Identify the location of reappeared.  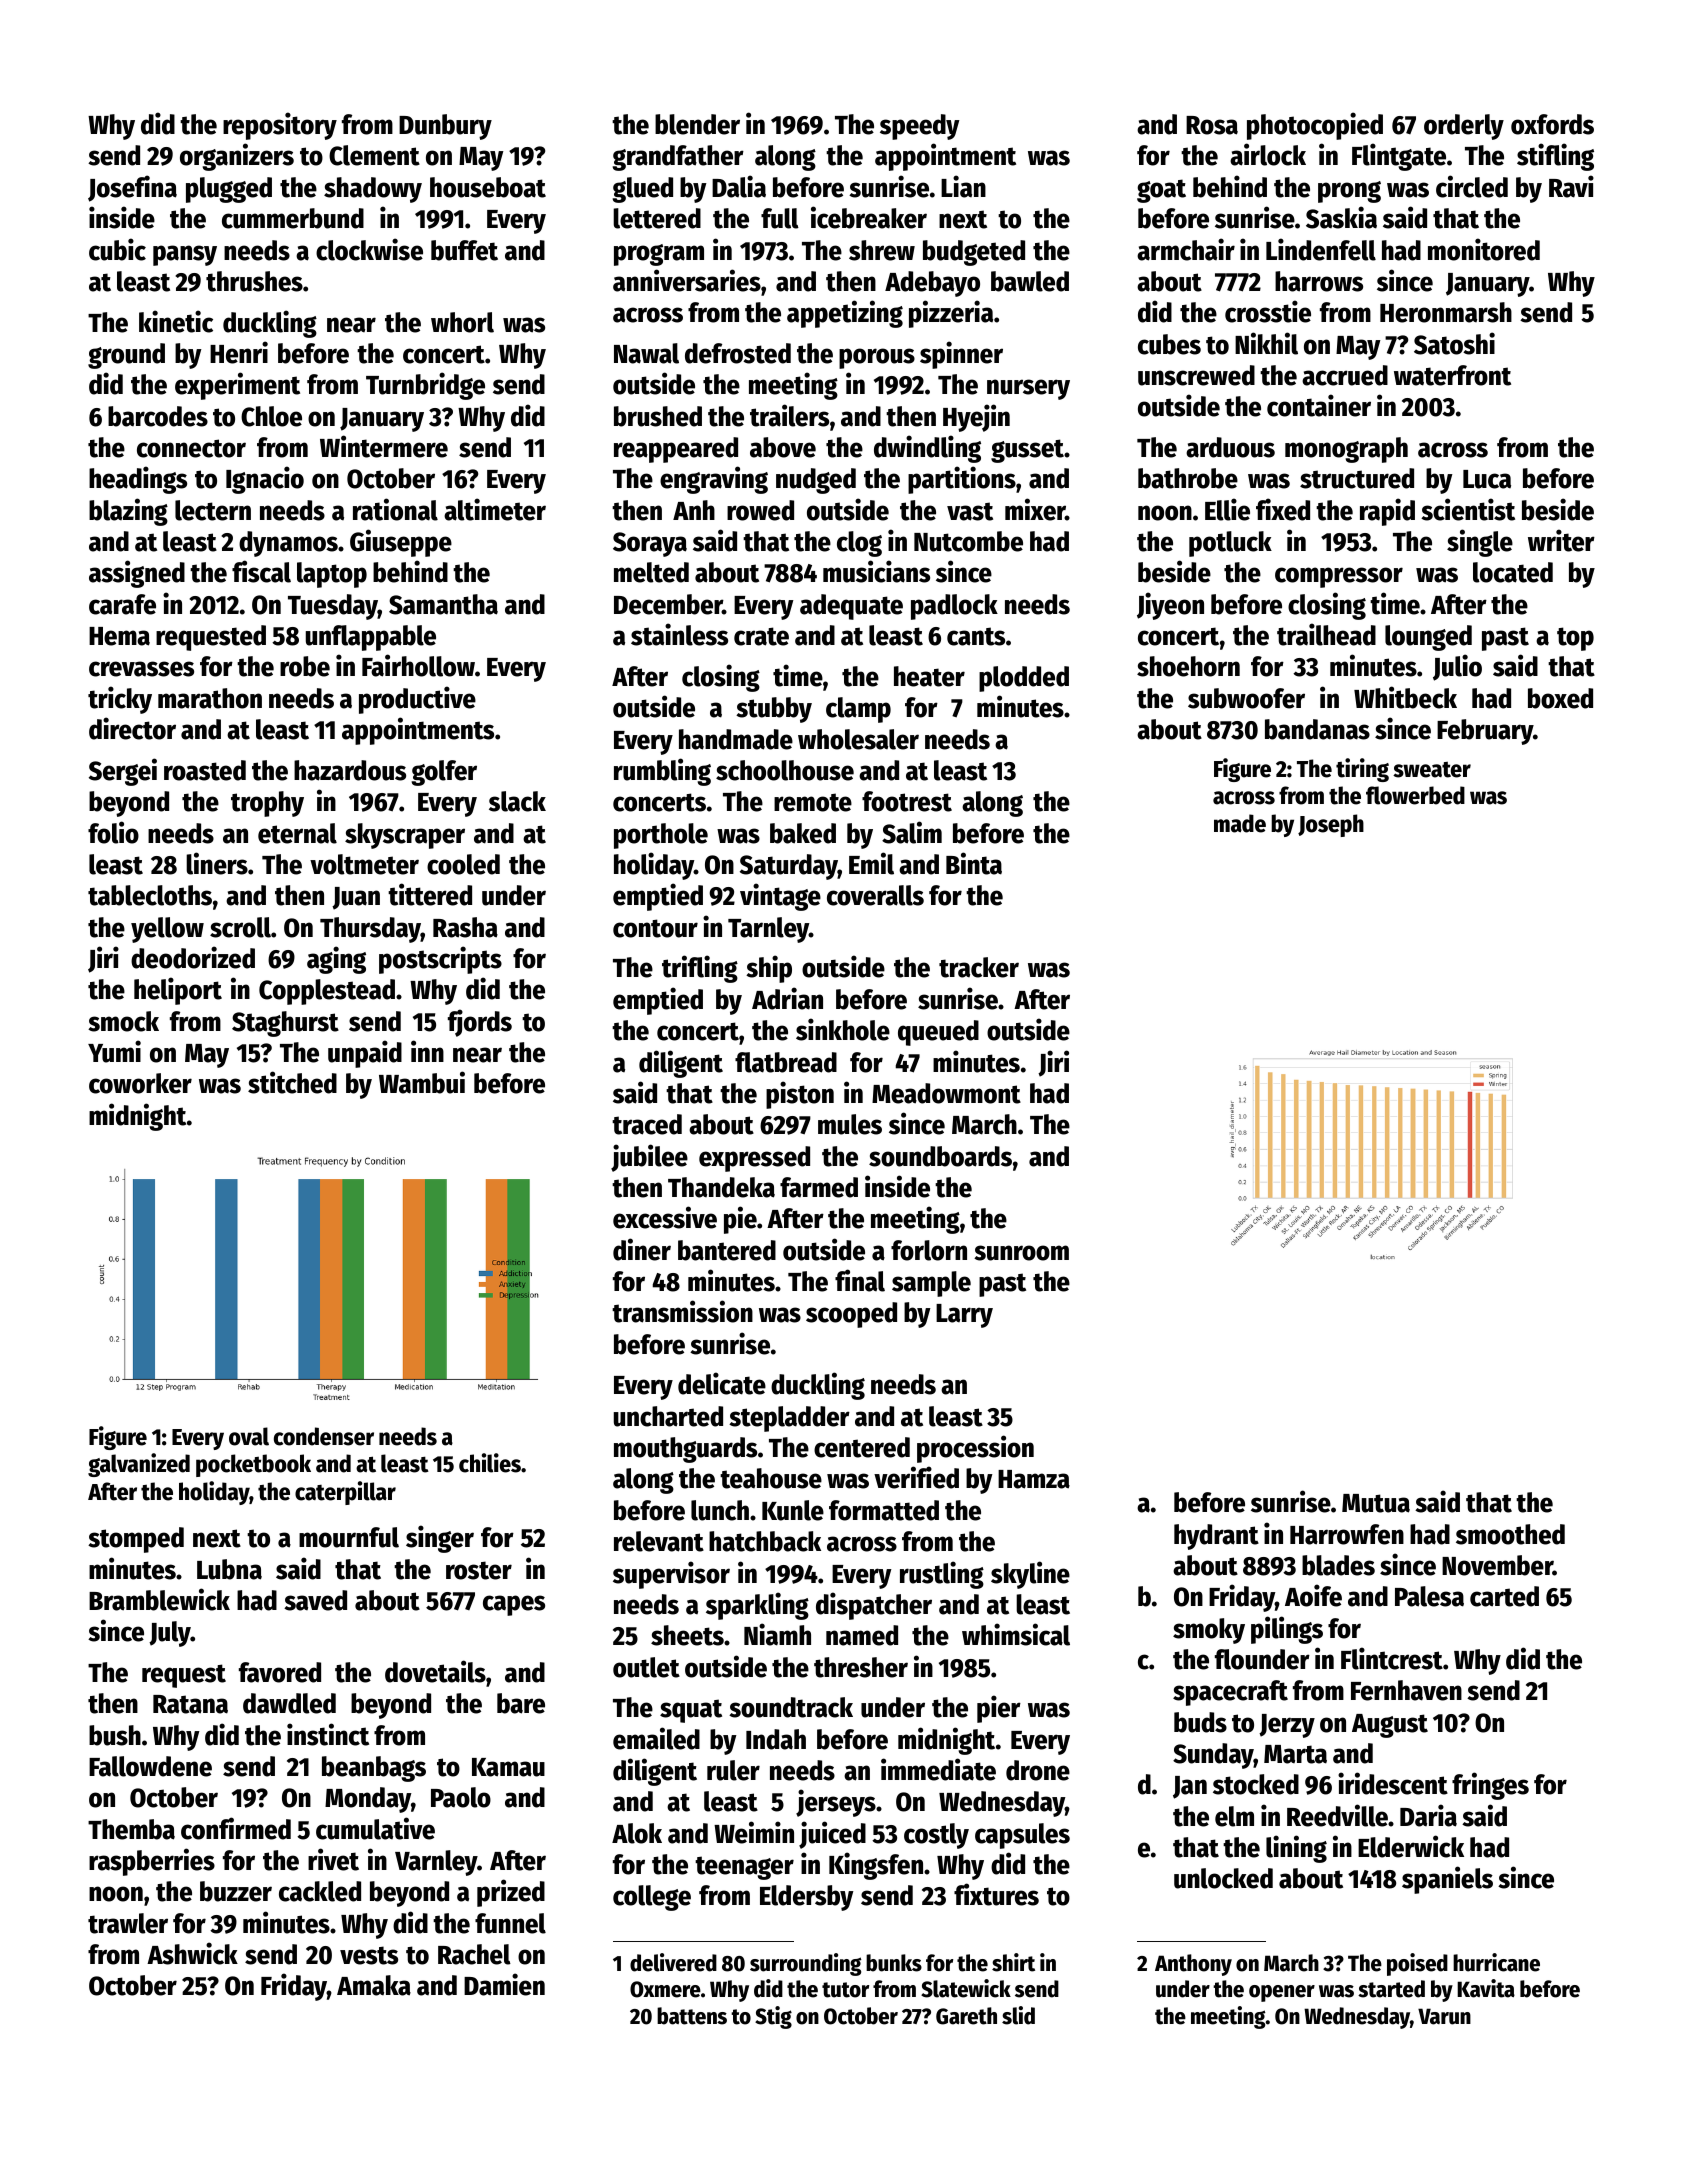
(676, 450).
